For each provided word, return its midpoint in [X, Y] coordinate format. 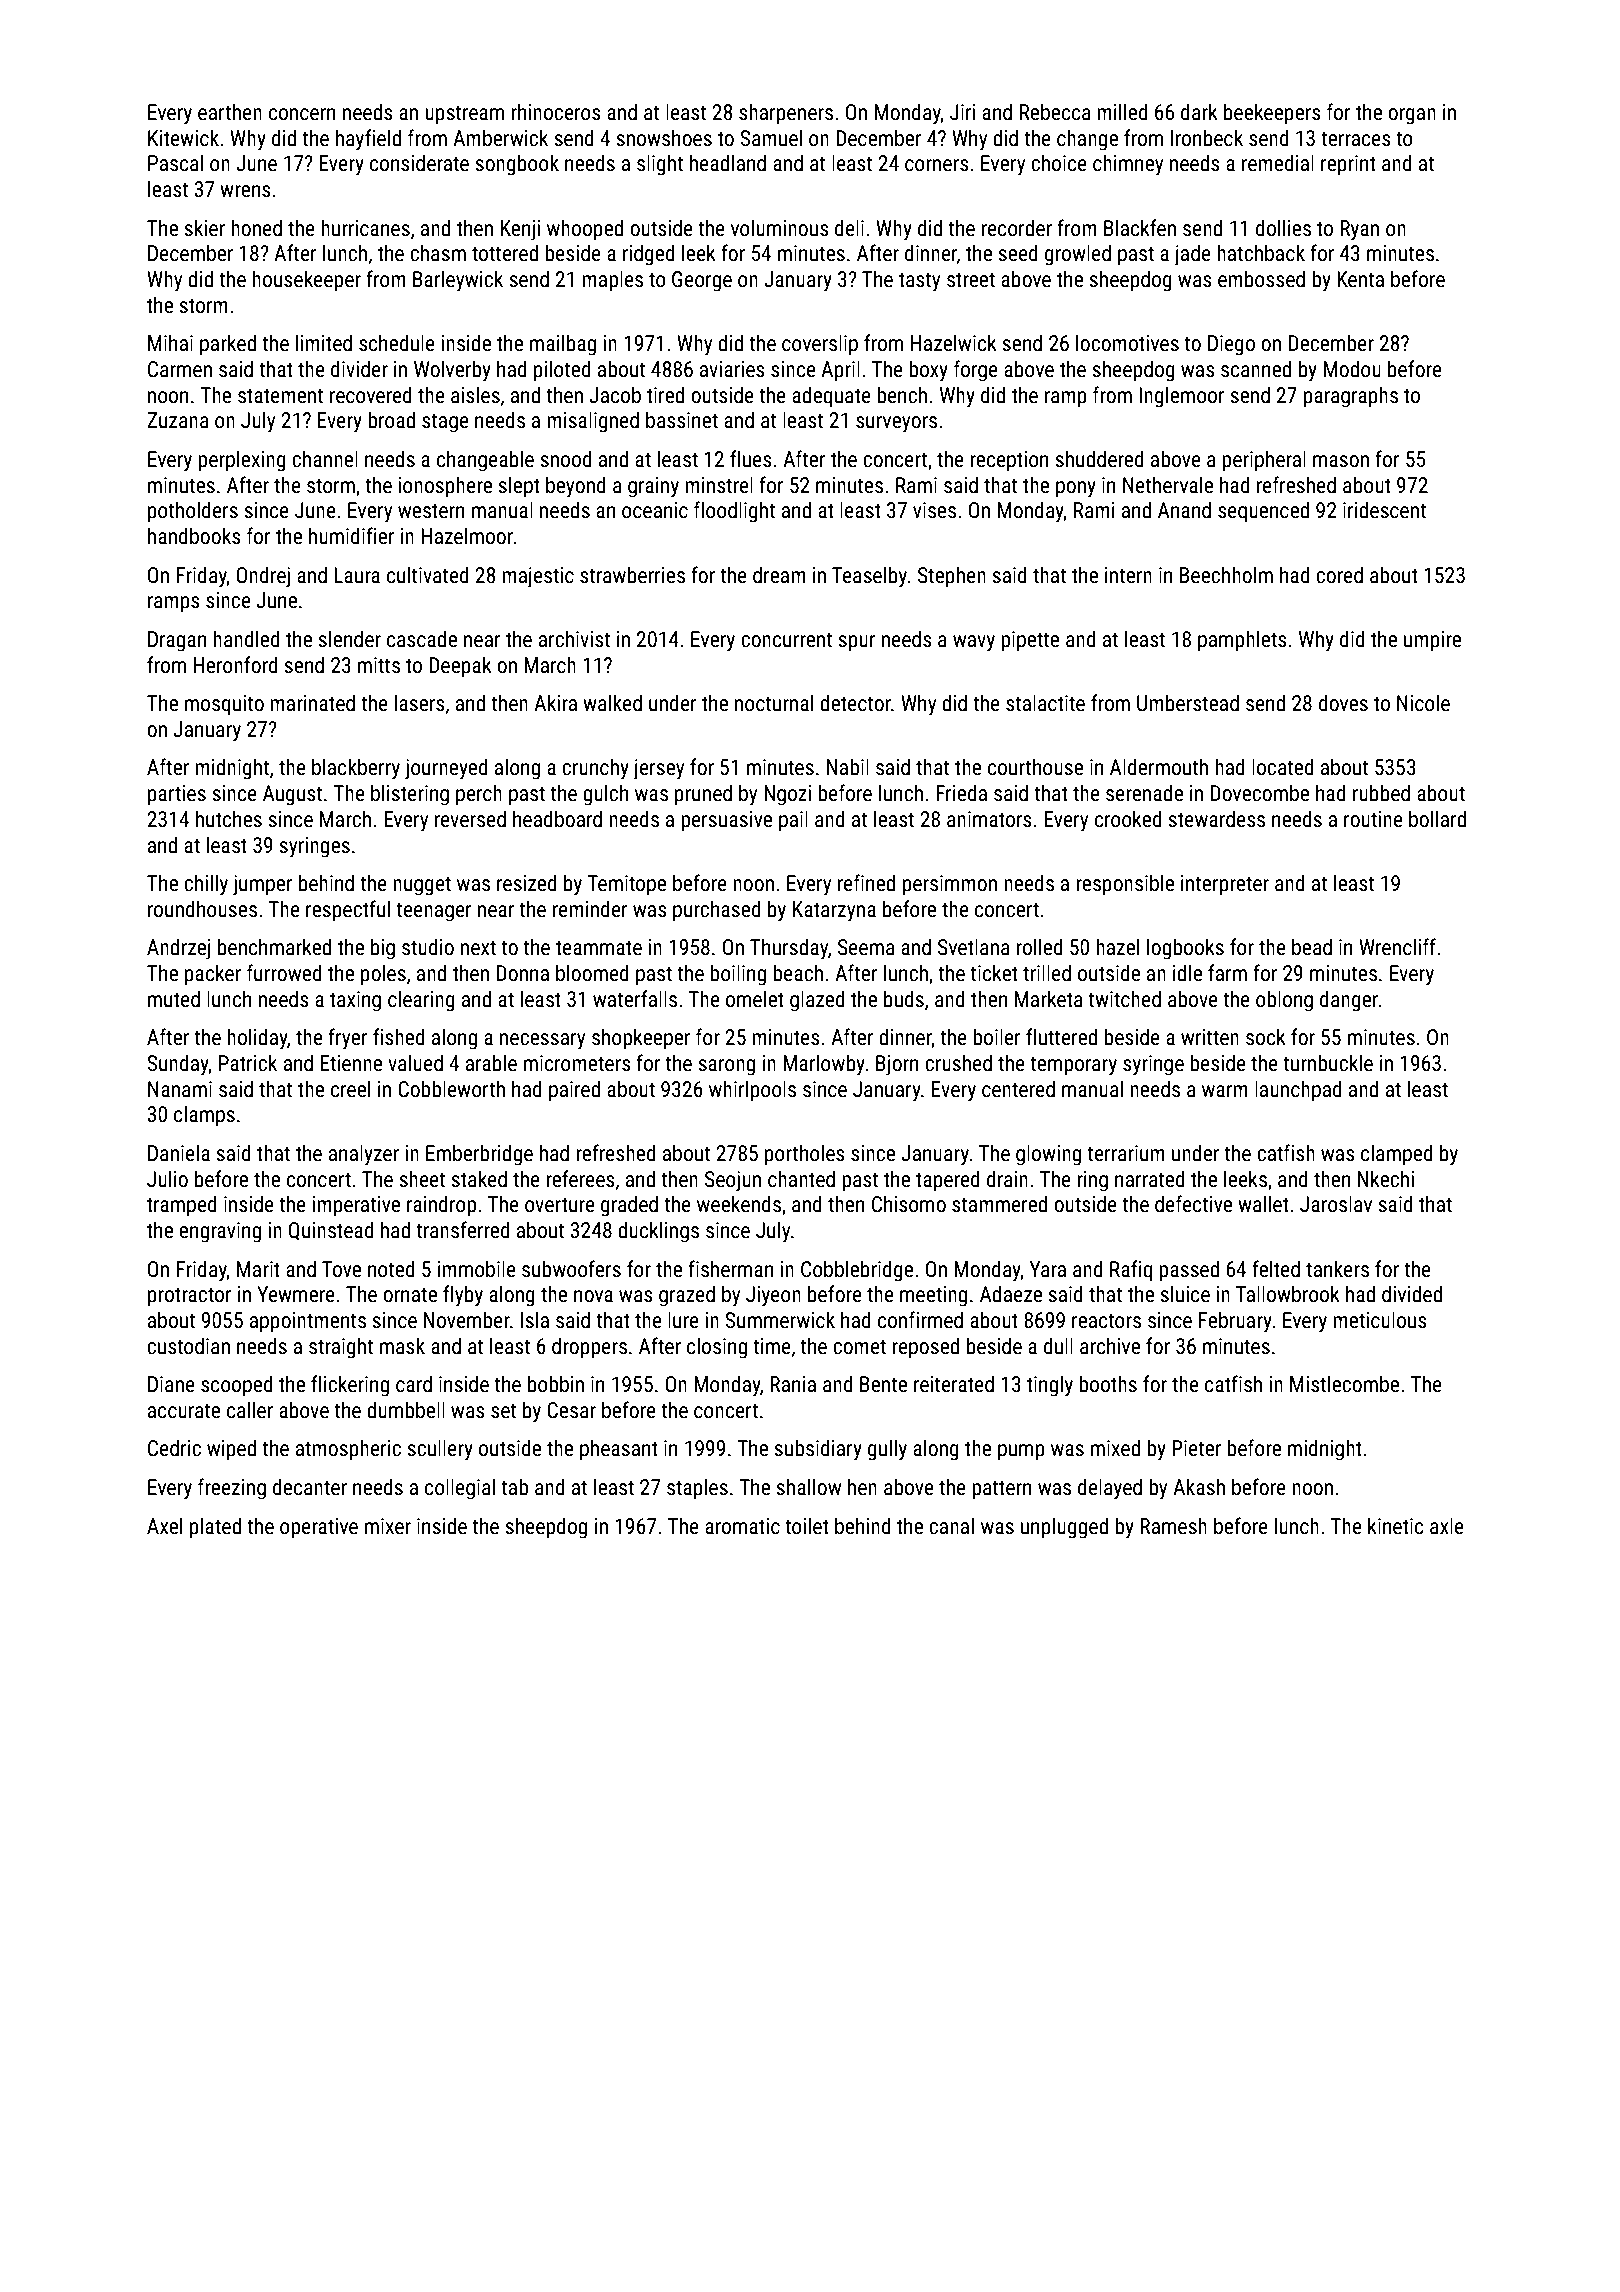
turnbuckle [1328, 1063]
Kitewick [183, 138]
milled [1122, 111]
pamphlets [1242, 641]
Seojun [733, 1181]
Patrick [248, 1062]
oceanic [655, 510]
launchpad [1298, 1091]
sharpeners [786, 114]
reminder [590, 909]
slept [519, 487]
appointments [308, 1322]
